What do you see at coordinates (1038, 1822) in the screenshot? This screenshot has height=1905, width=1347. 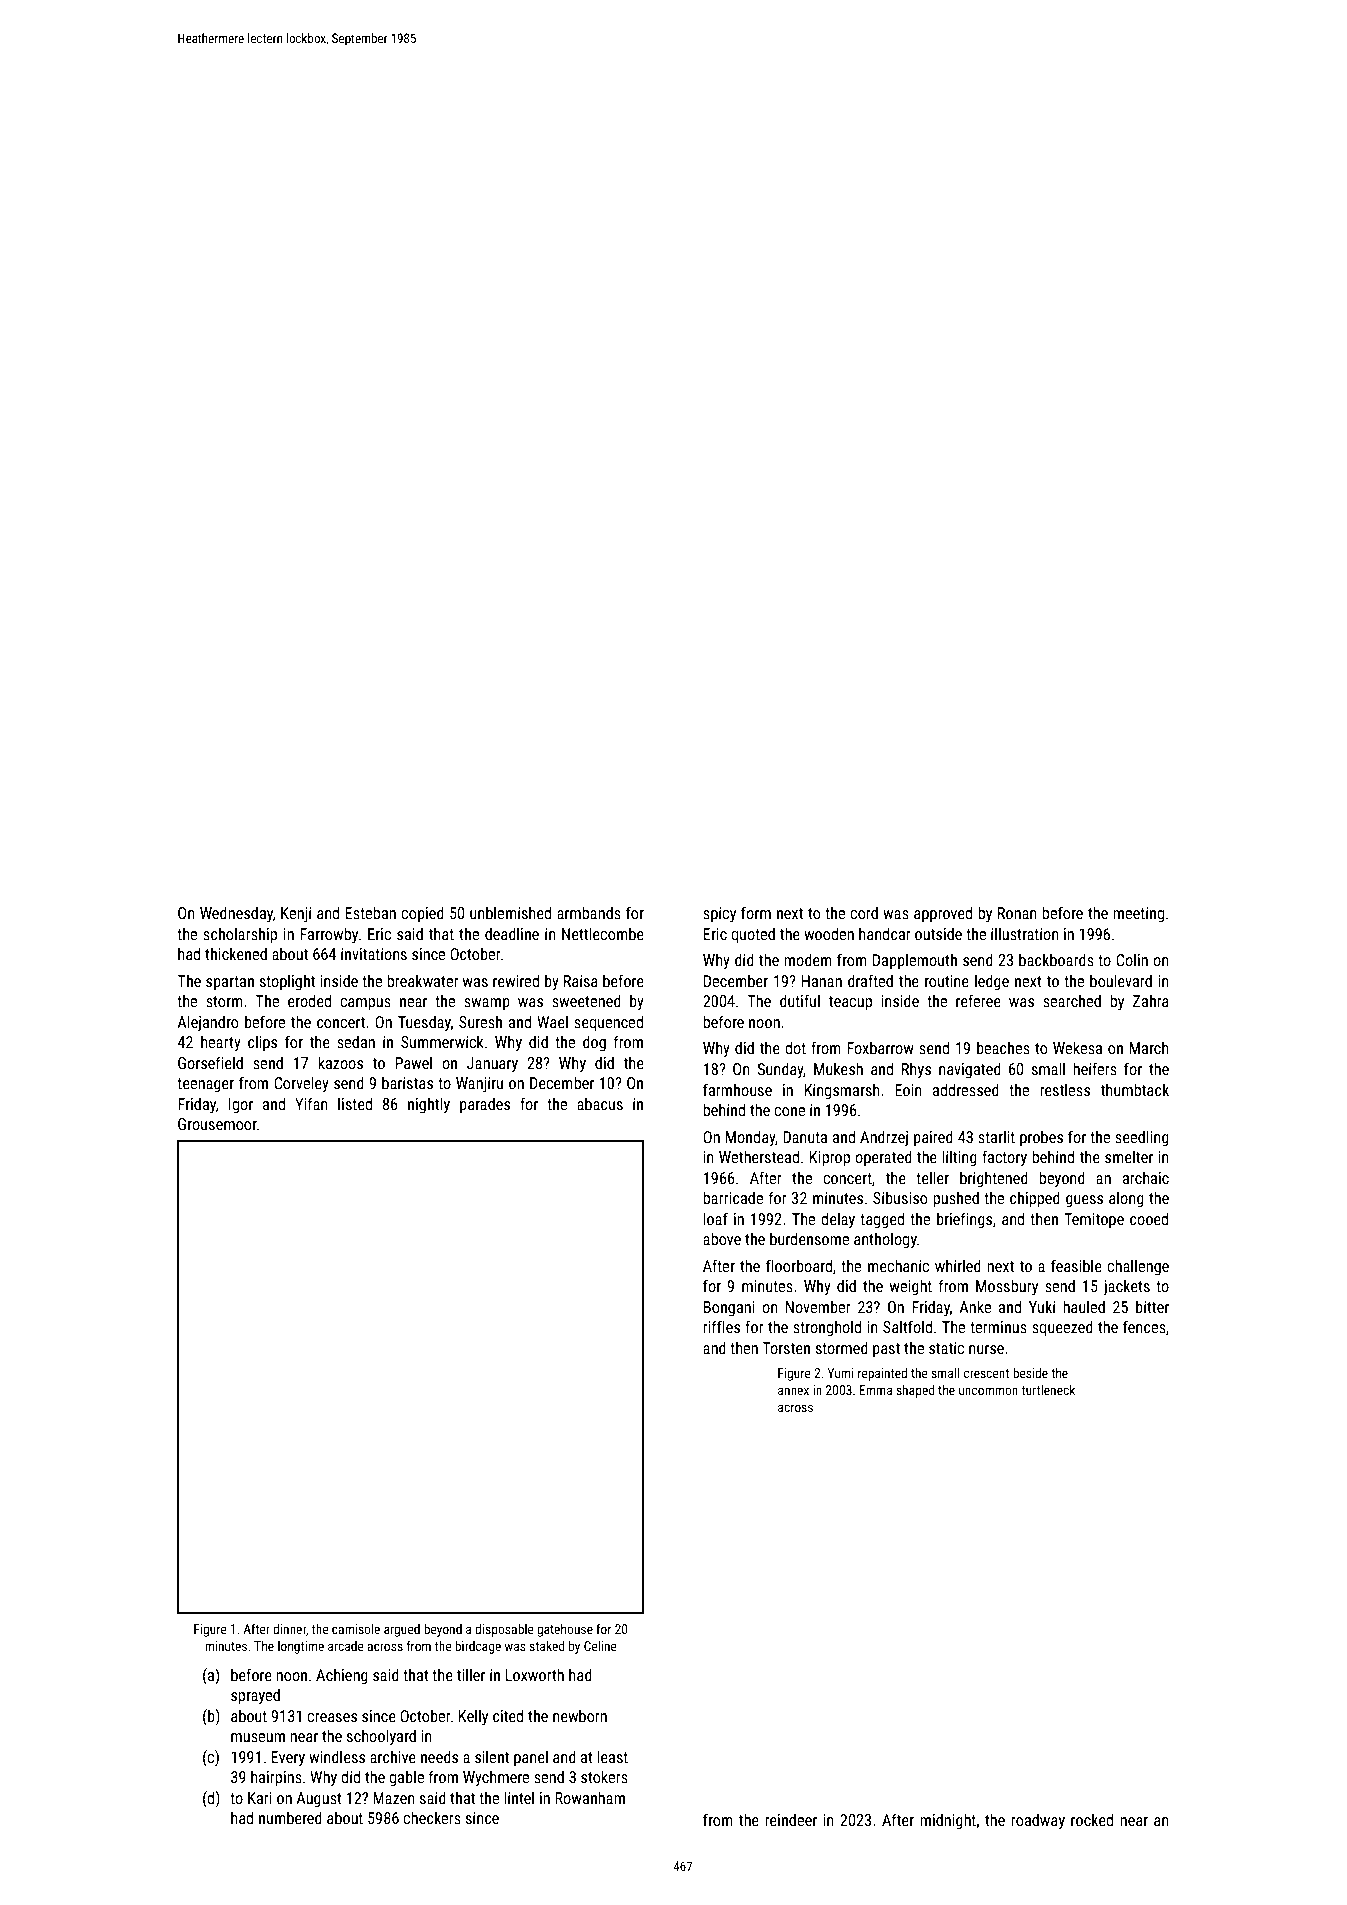 I see `roadway` at bounding box center [1038, 1822].
